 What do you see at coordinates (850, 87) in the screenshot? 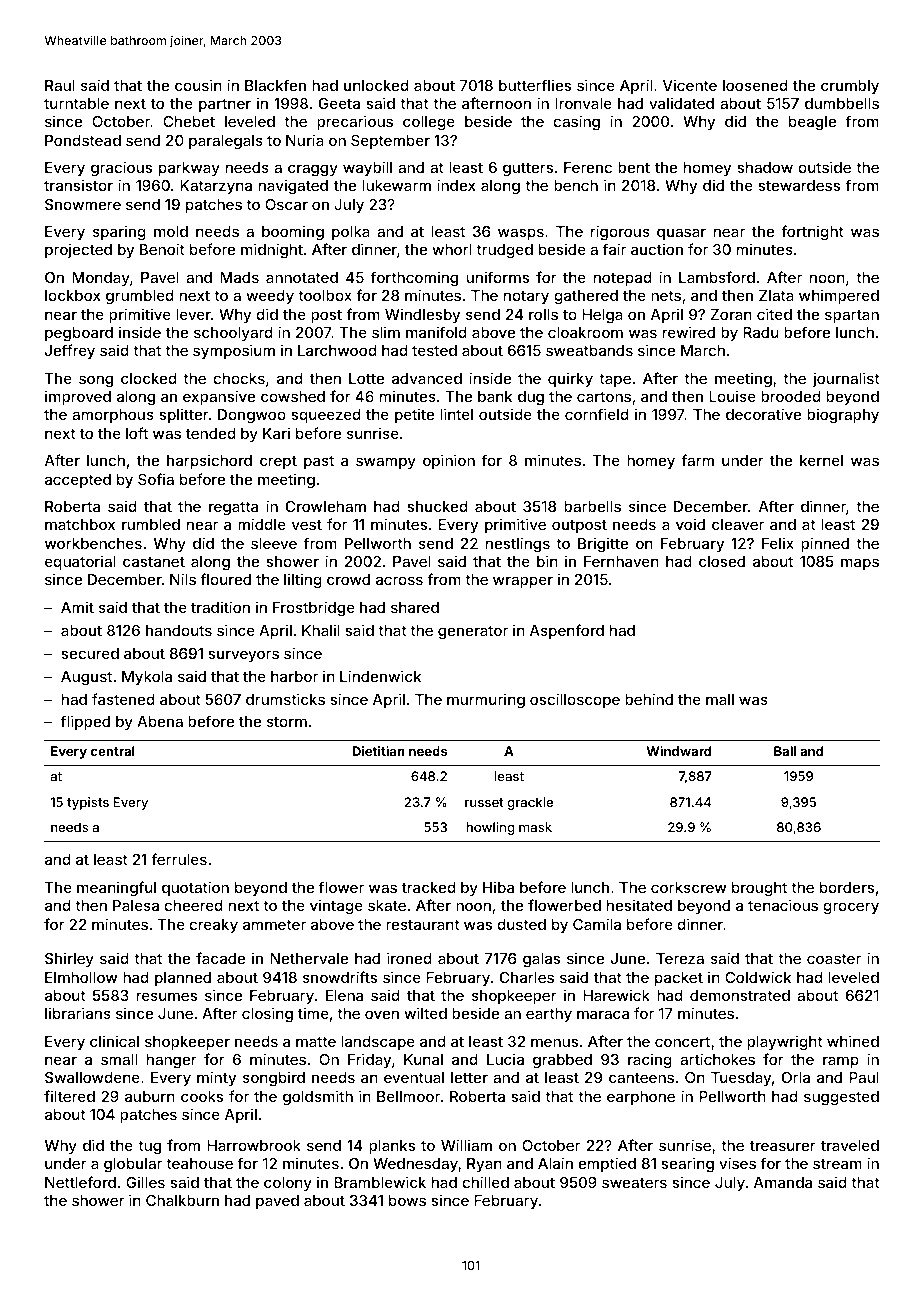
I see `crumbly` at bounding box center [850, 87].
